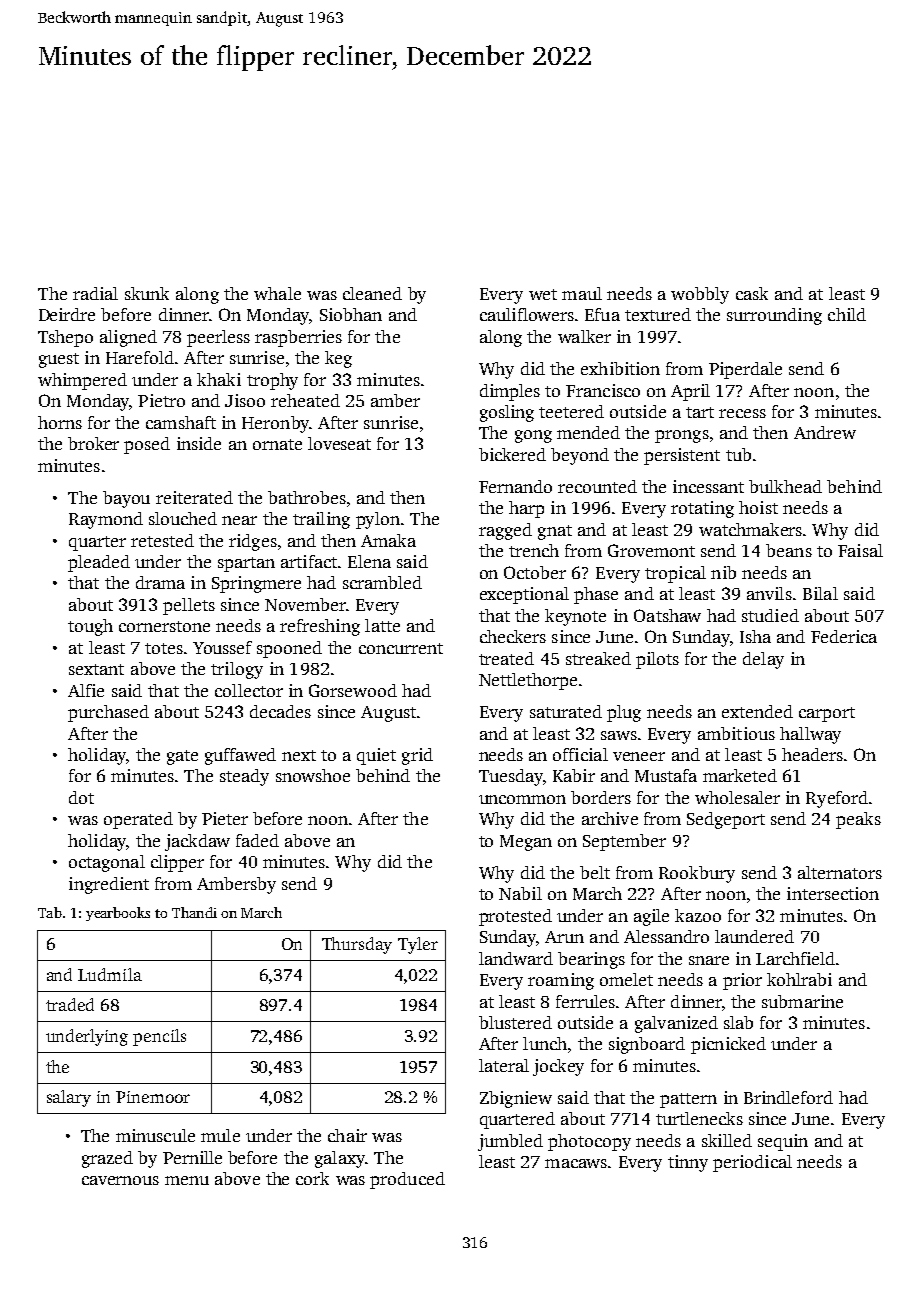 The height and width of the image is (1308, 924). I want to click on Brindleford, so click(788, 1097).
